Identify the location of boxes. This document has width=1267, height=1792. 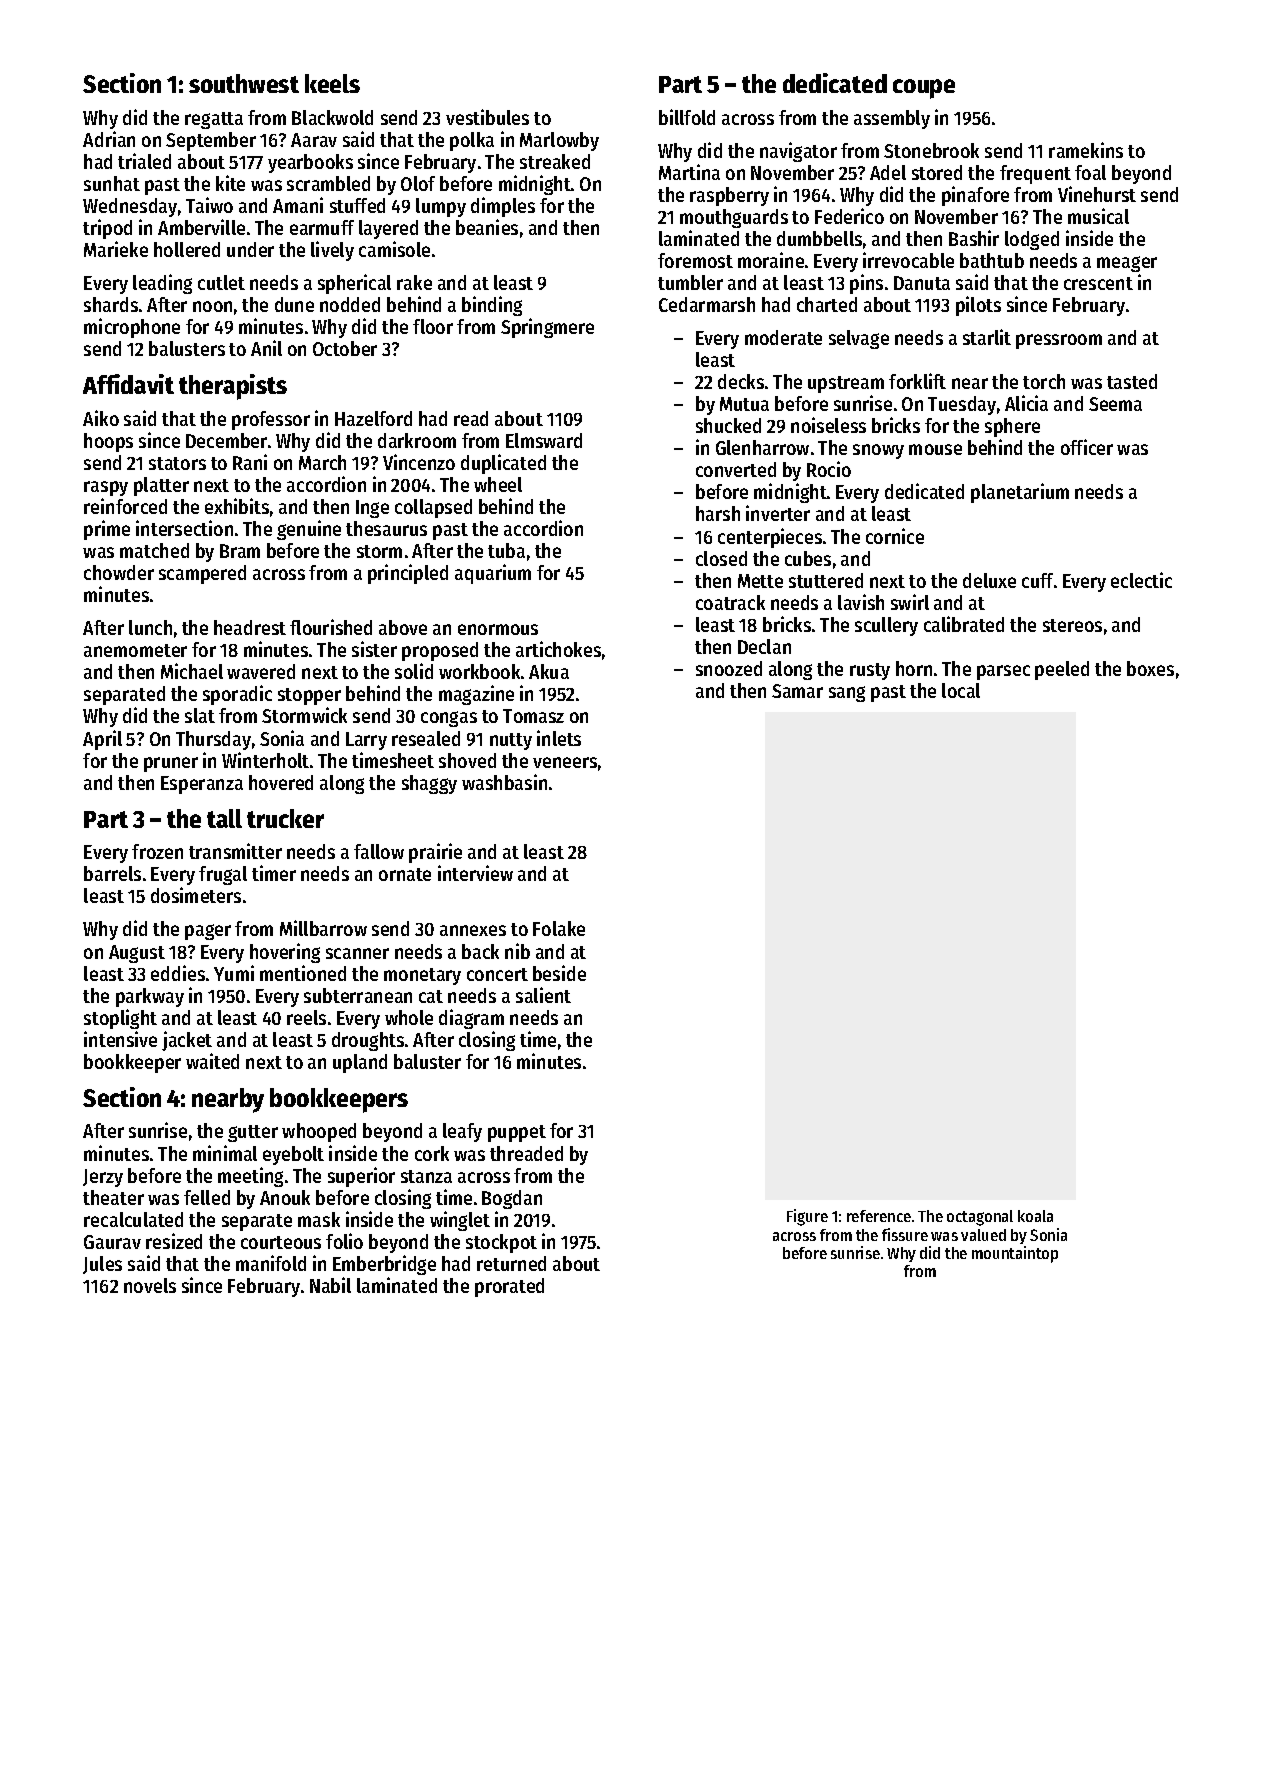
(1150, 668).
